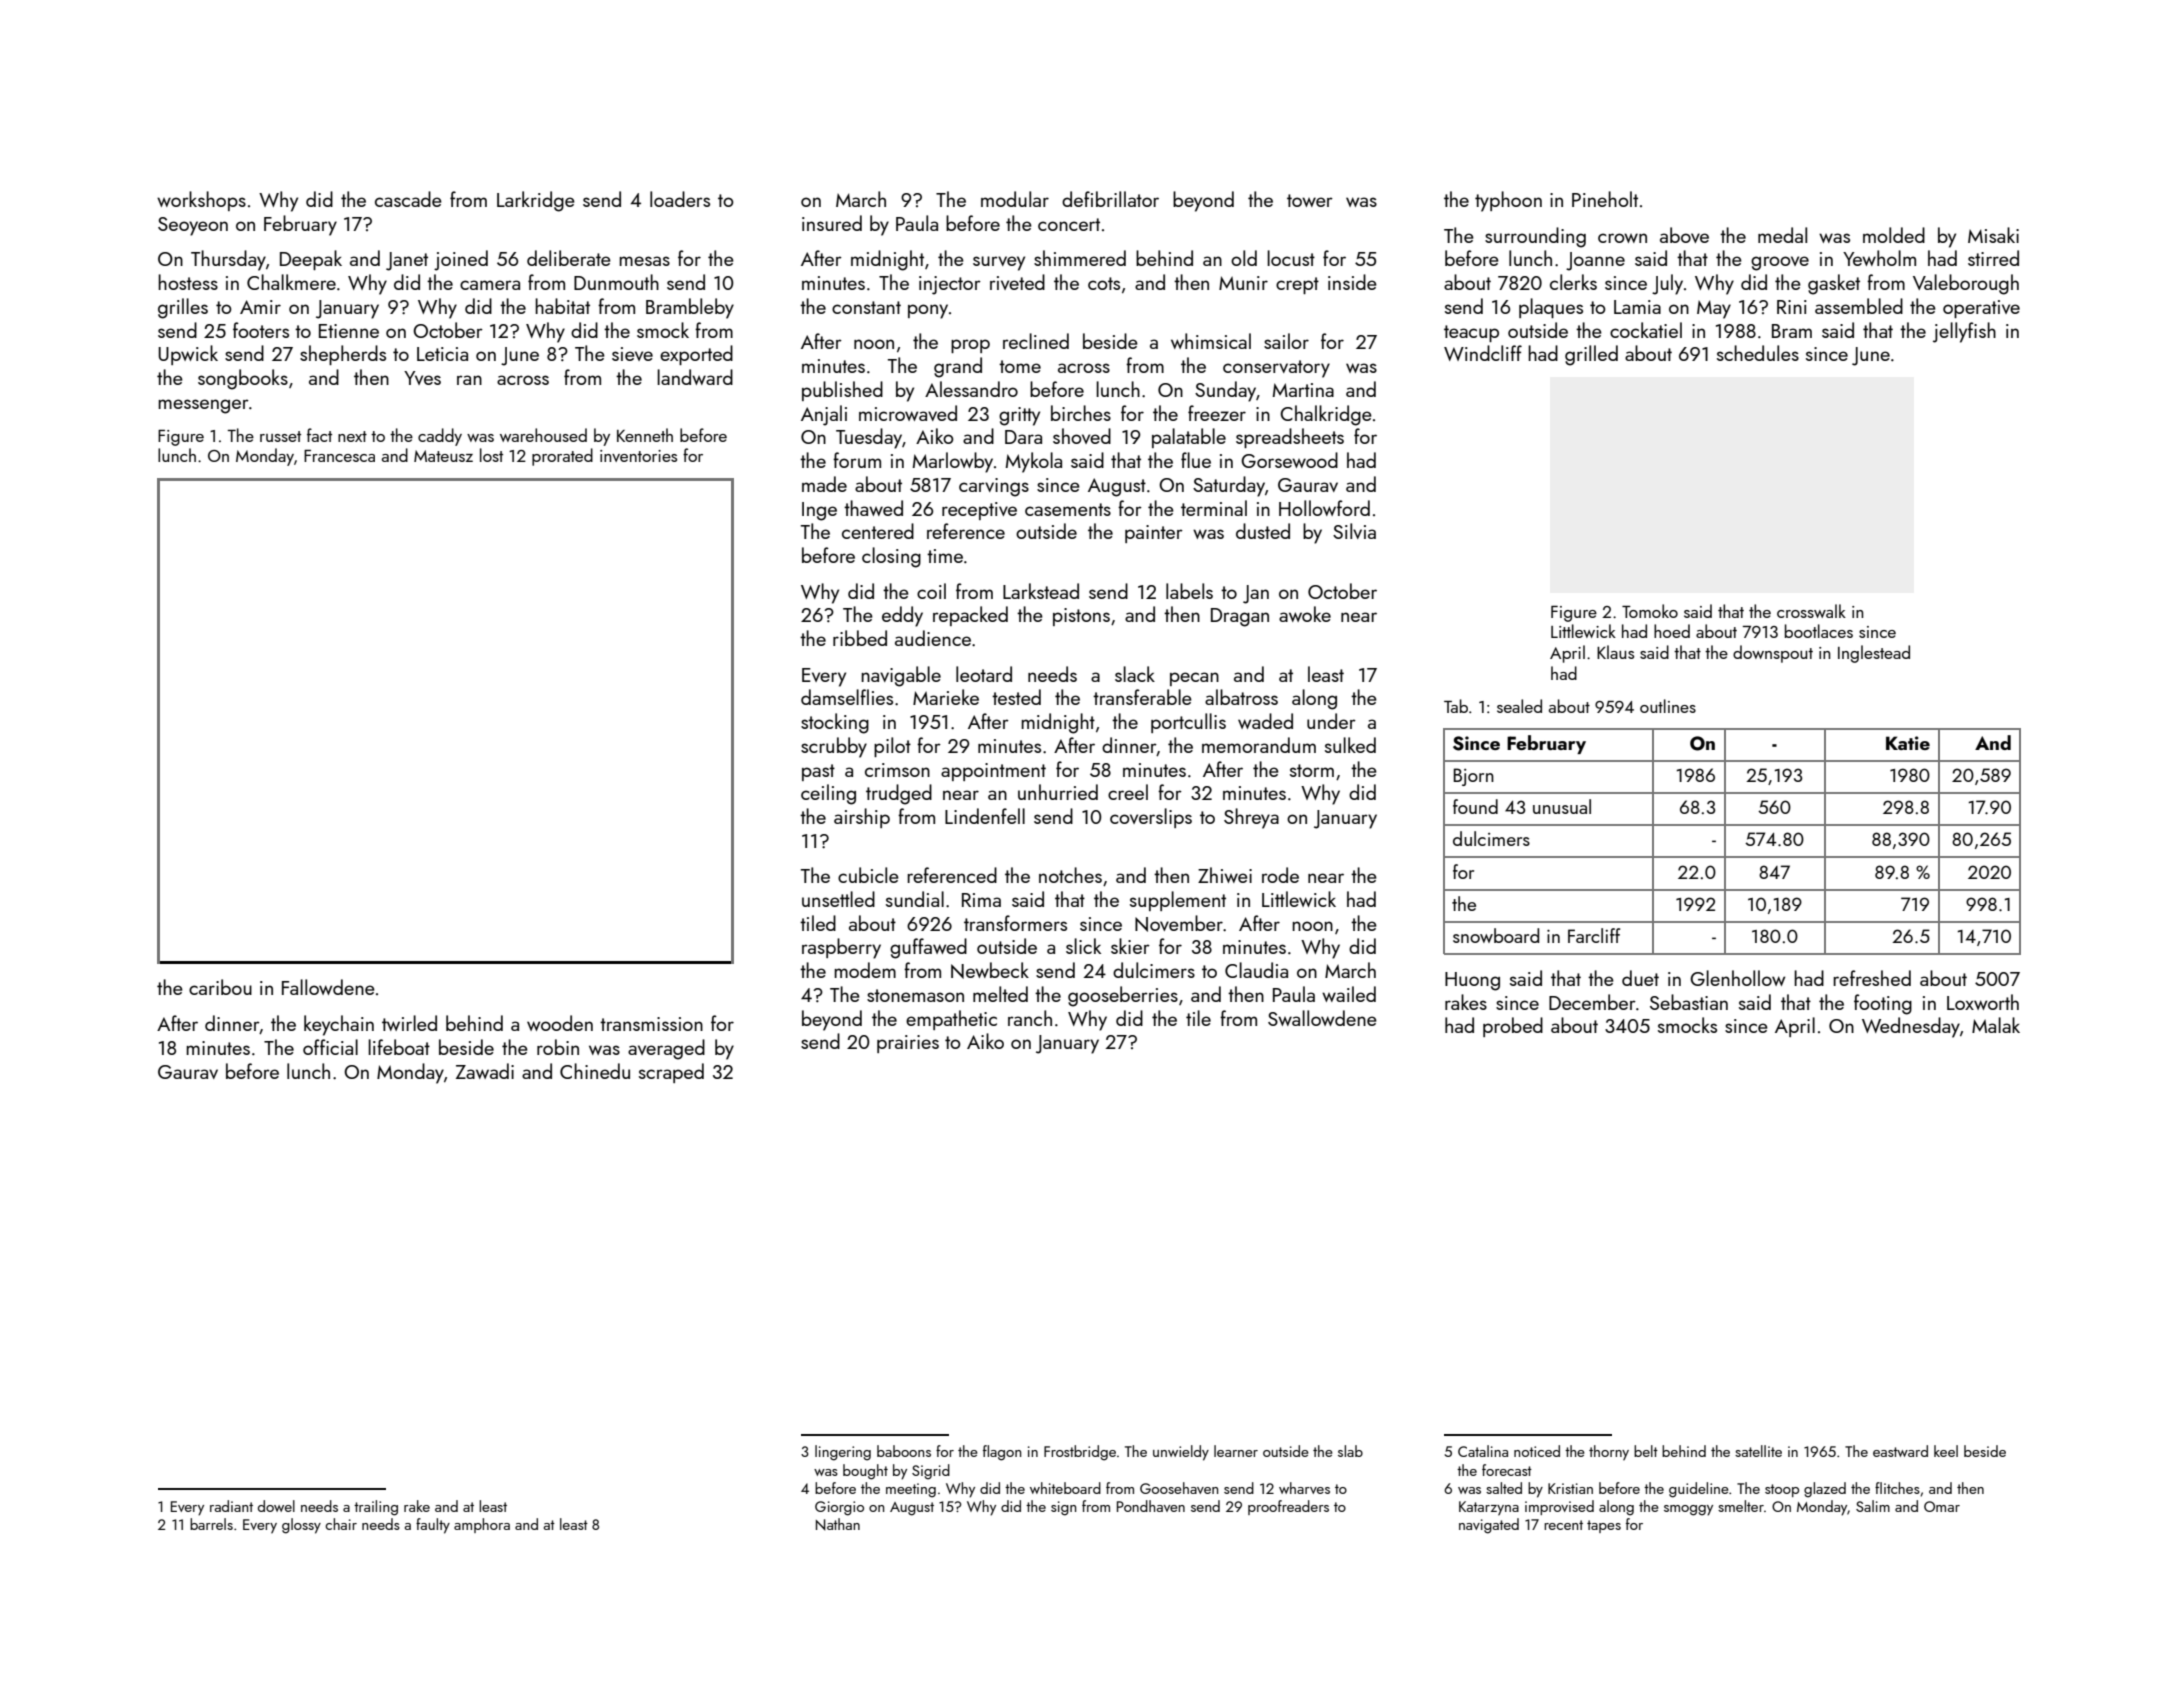 The image size is (2178, 1683). Describe the element at coordinates (201, 201) in the screenshot. I see `workshops` at that location.
